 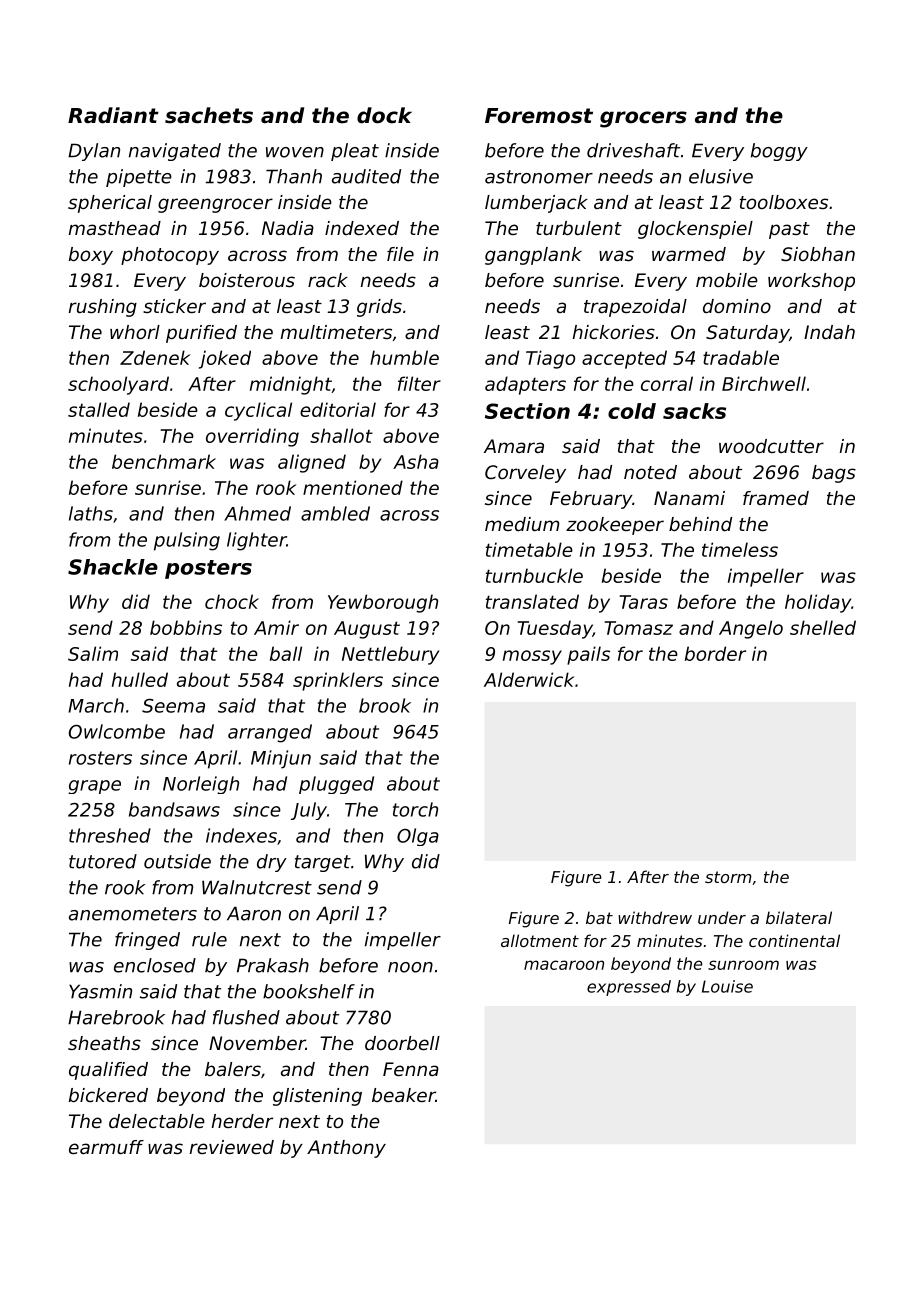 I want to click on border, so click(x=715, y=653).
